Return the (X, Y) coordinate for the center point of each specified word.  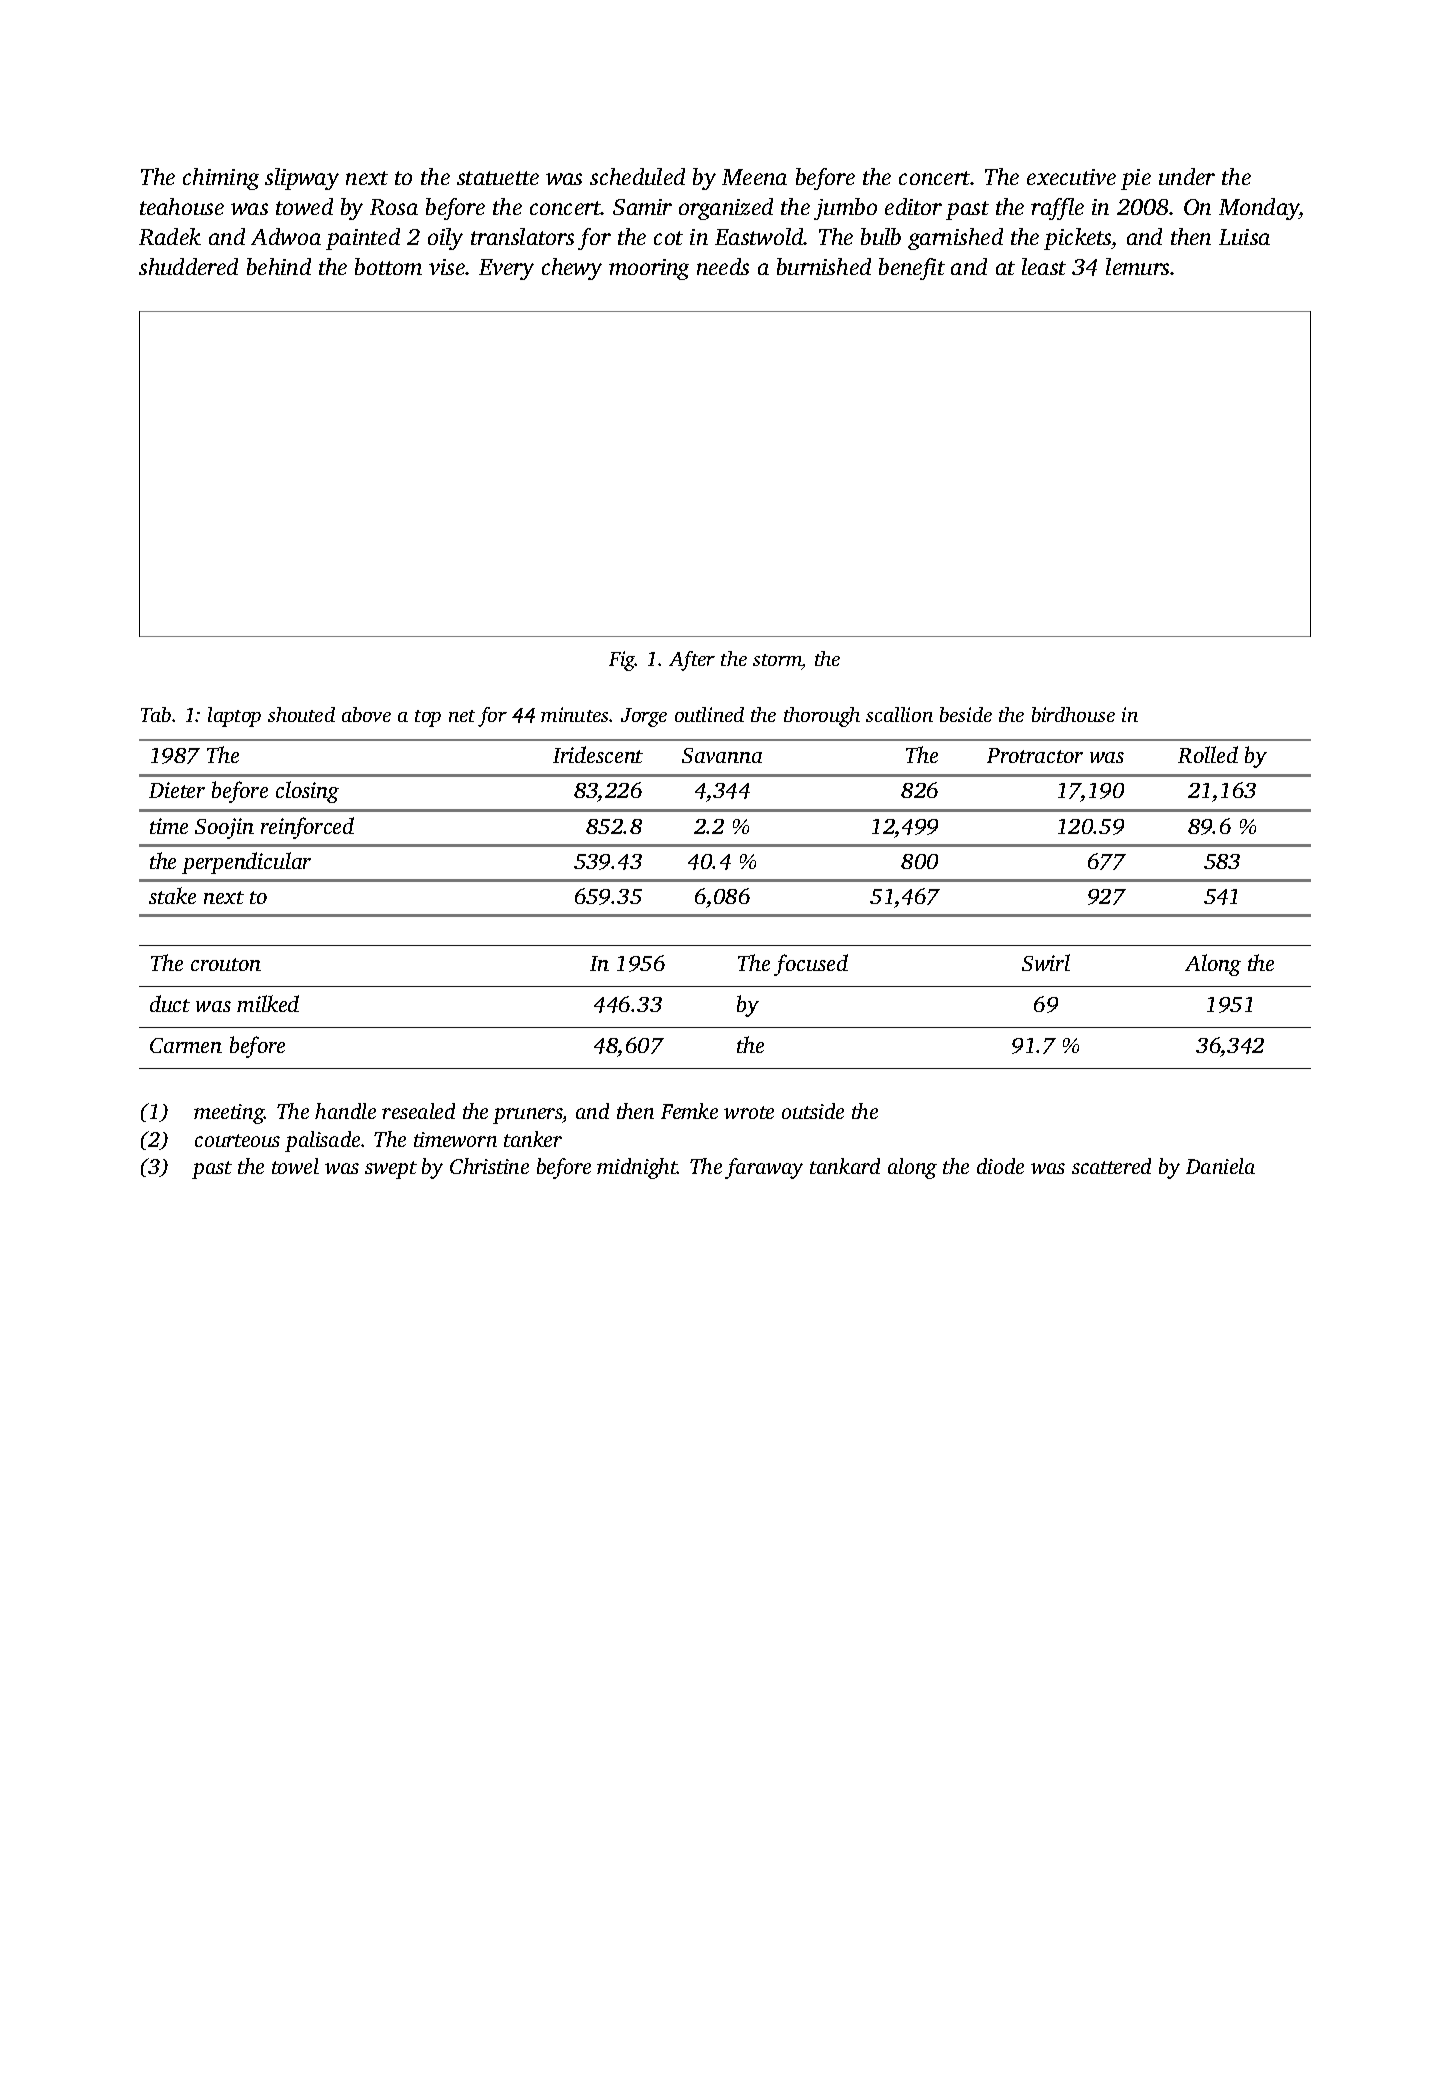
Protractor (1035, 755)
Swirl (1046, 962)
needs (723, 266)
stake (172, 895)
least (1044, 266)
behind (279, 266)
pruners (527, 1116)
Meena (754, 177)
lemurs (1138, 266)
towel (295, 1166)
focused (811, 965)
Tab (156, 714)
